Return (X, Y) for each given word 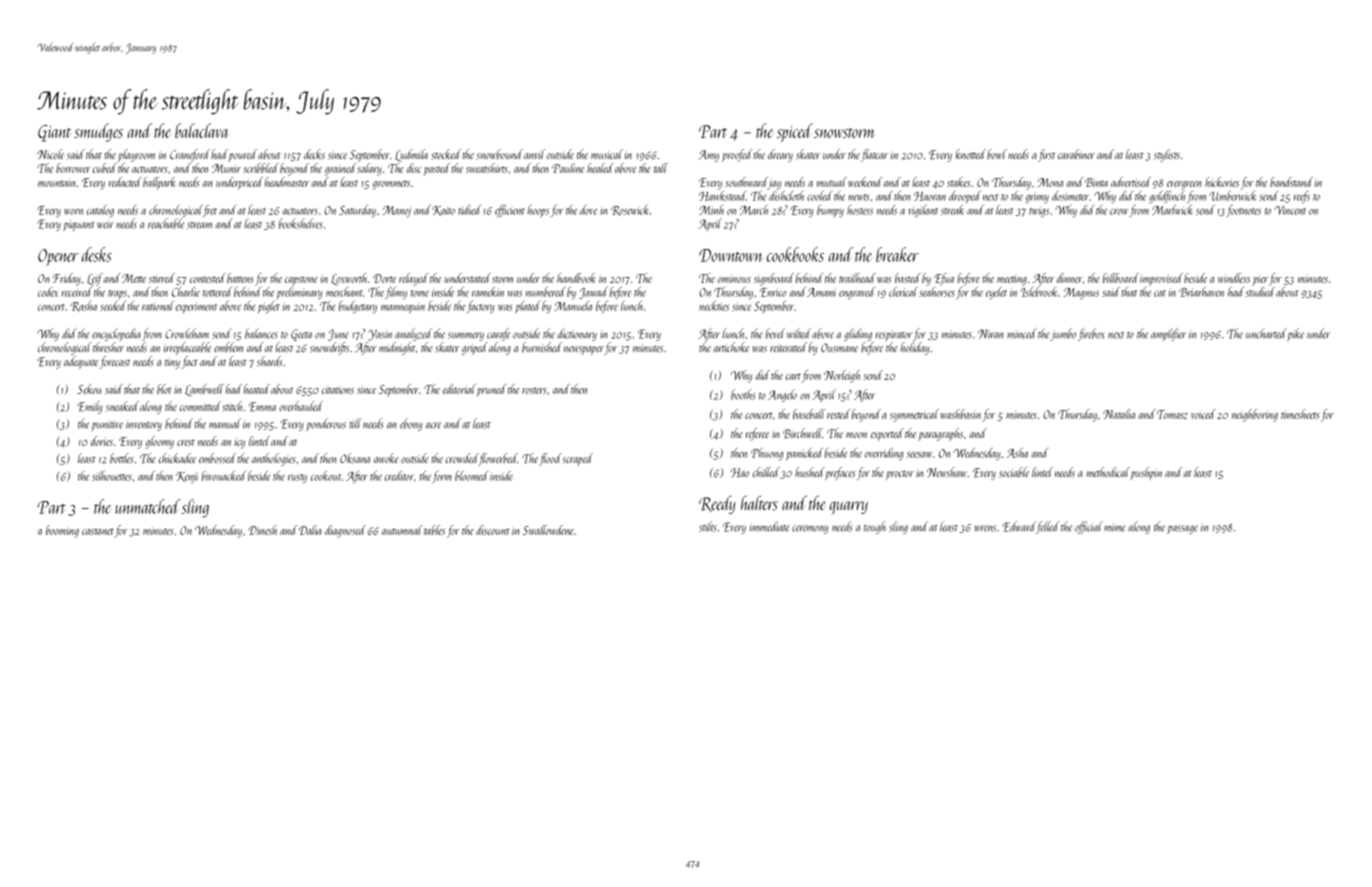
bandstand (1291, 182)
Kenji (187, 477)
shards (270, 361)
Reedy (717, 505)
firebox (1091, 334)
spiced (795, 132)
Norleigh (842, 376)
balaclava (202, 130)
